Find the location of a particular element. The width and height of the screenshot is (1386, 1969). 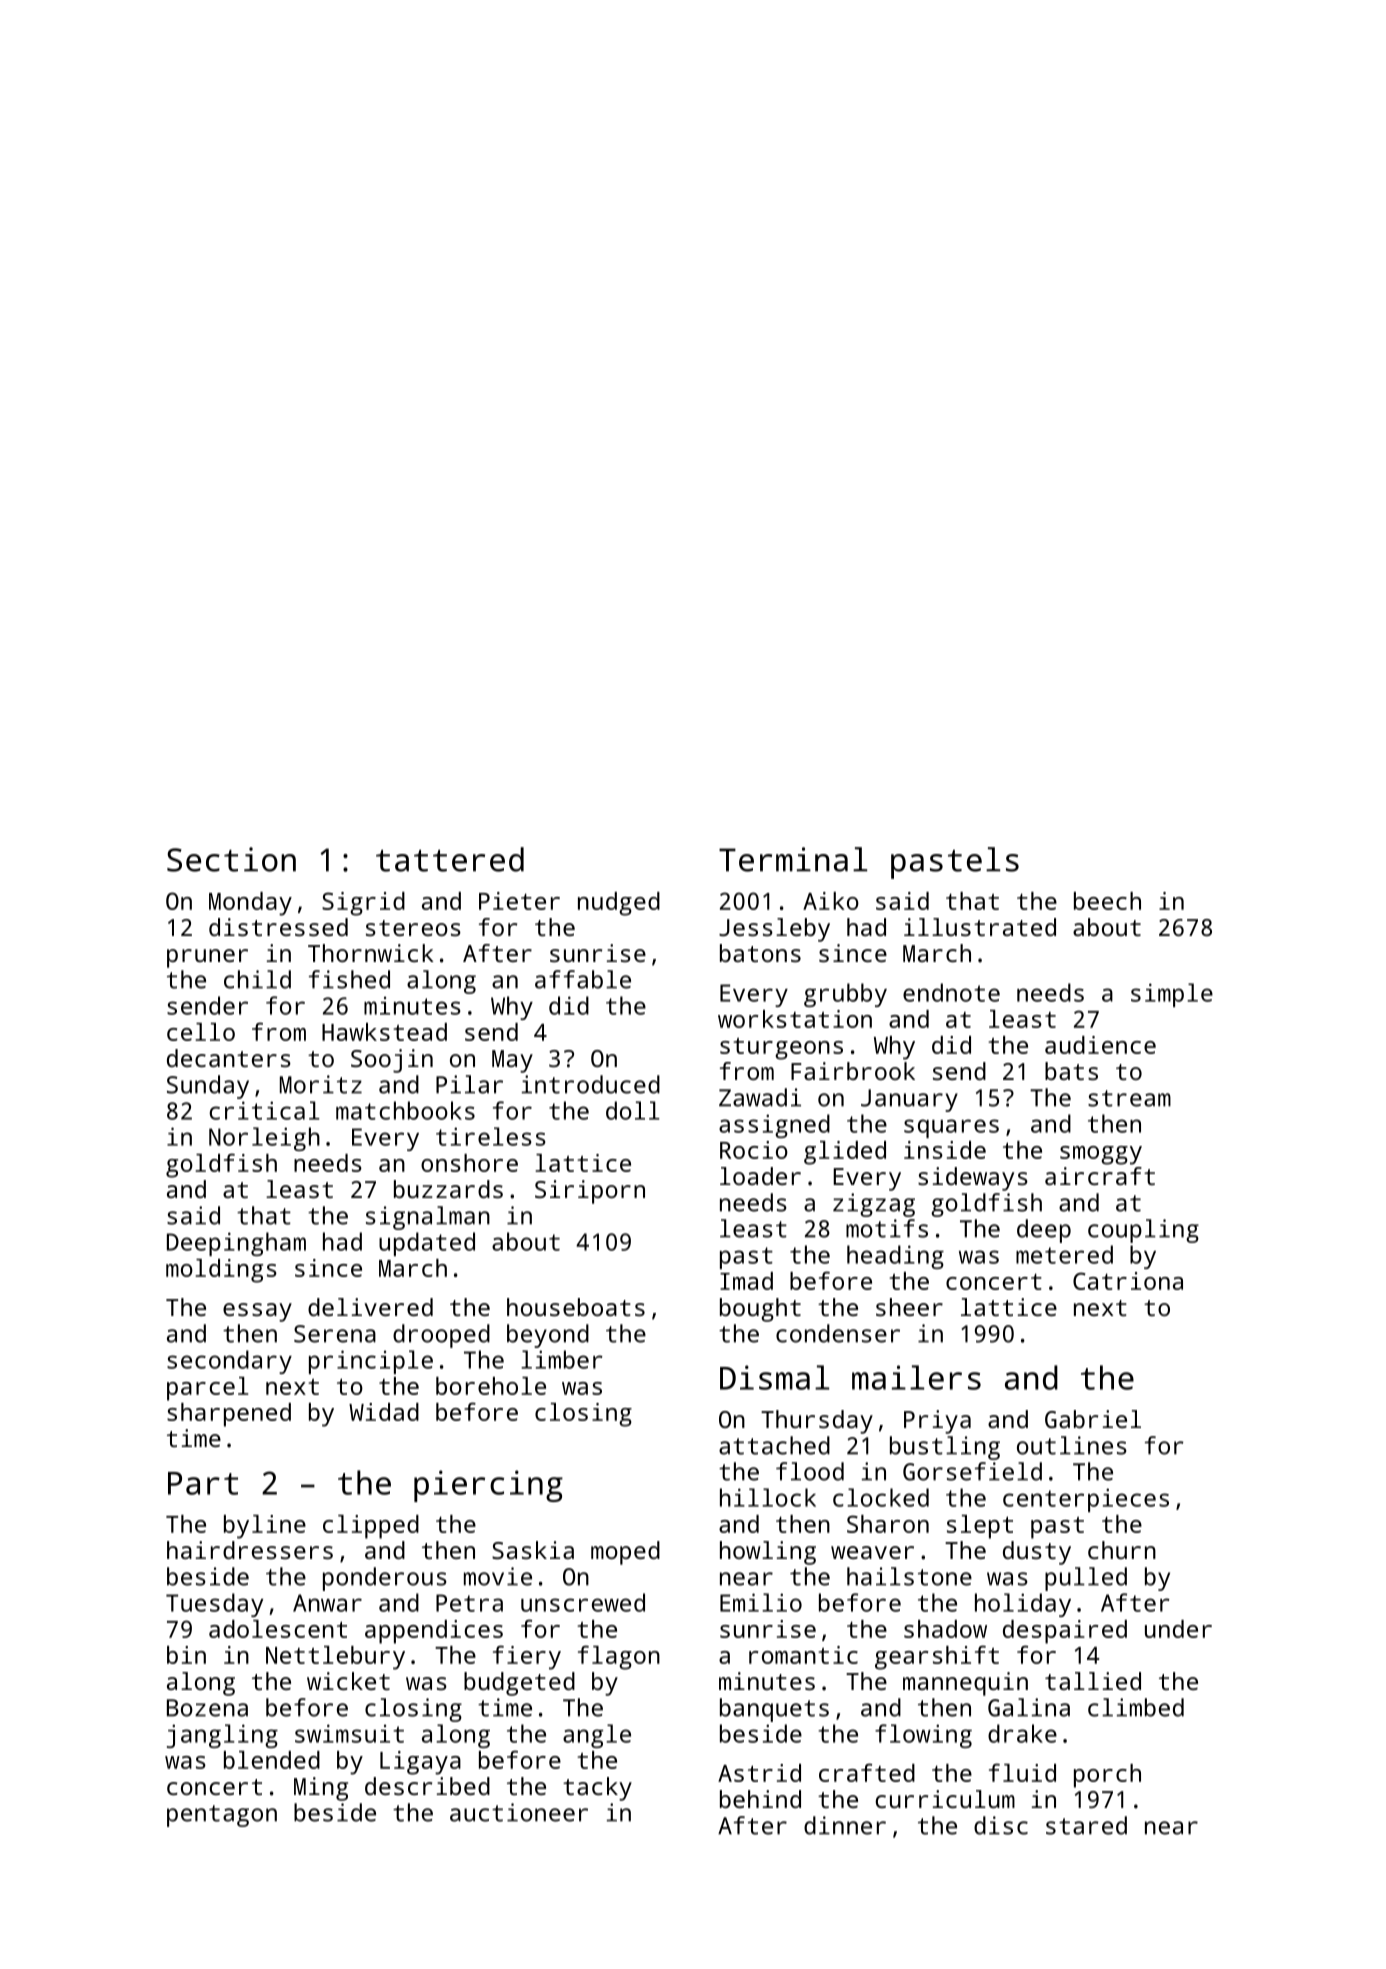

jangling is located at coordinates (222, 1736).
